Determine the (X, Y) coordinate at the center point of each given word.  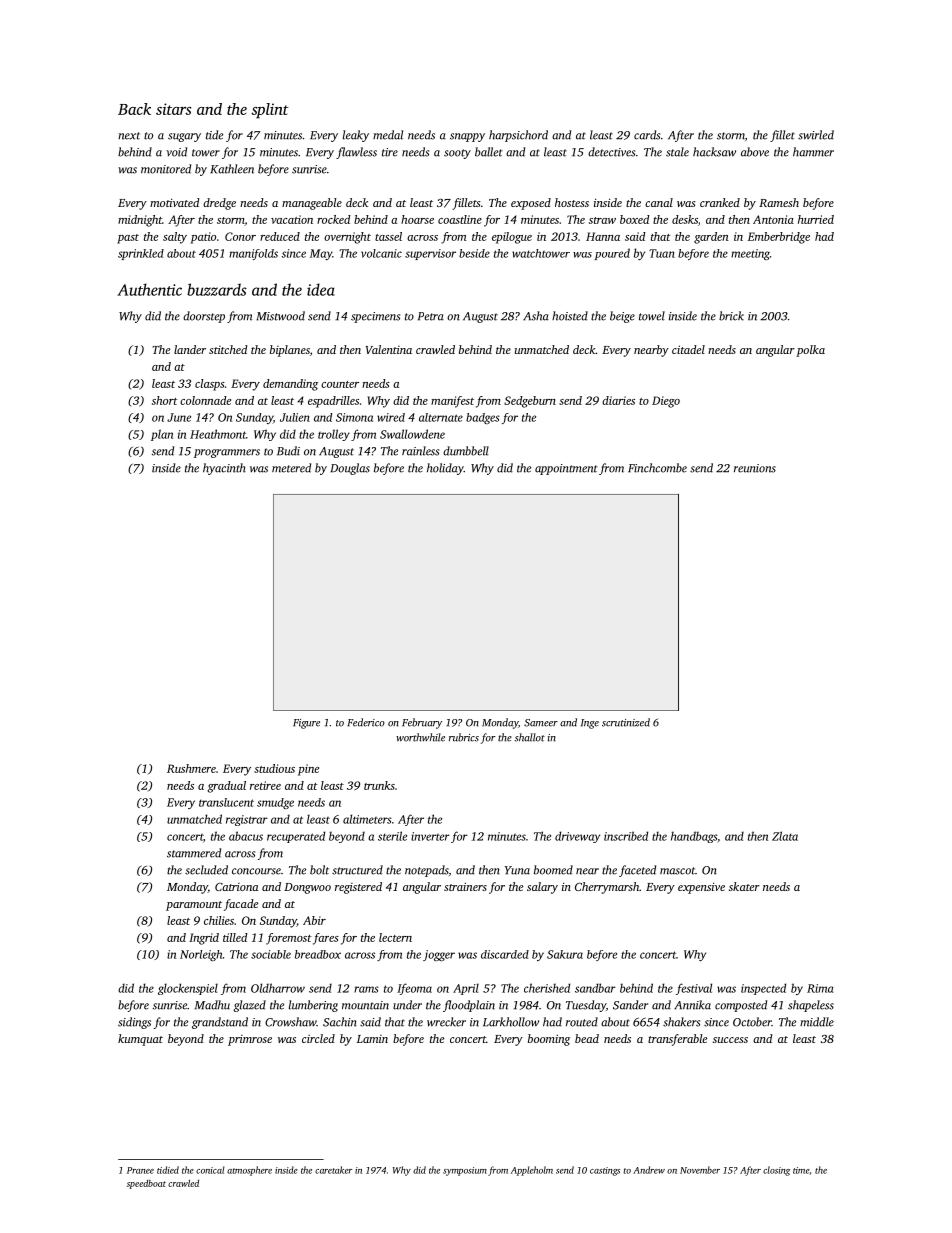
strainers (465, 886)
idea (321, 289)
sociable (271, 954)
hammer (813, 152)
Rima (820, 988)
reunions (755, 468)
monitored (166, 169)
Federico (366, 722)
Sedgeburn (530, 402)
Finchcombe (657, 468)
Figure (306, 724)
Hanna (603, 236)
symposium (465, 1171)
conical (210, 1170)
